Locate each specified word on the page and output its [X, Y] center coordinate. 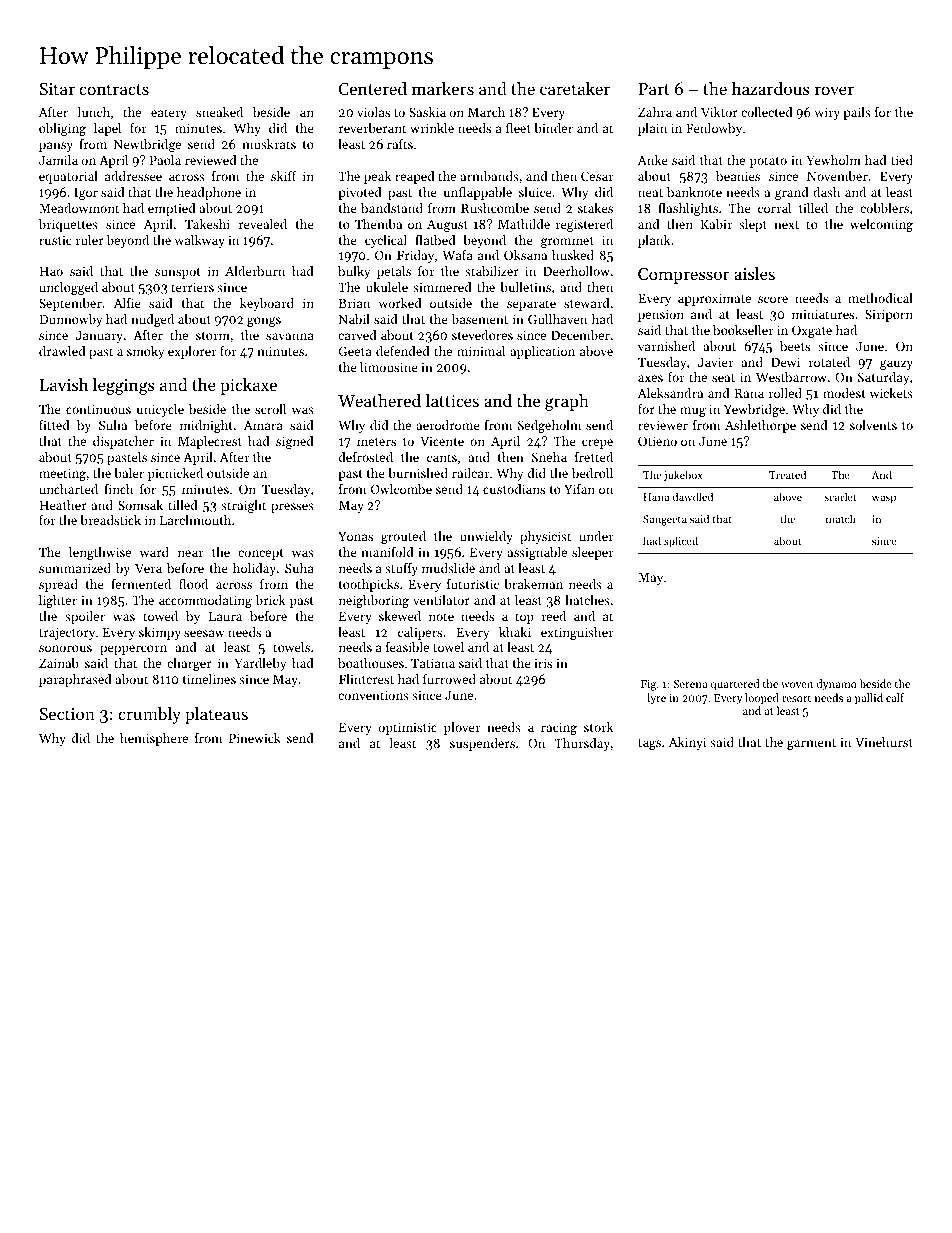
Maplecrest [210, 442]
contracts [114, 89]
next [786, 225]
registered [584, 225]
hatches [587, 600]
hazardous [771, 88]
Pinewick [255, 738]
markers [443, 88]
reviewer [663, 425]
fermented [141, 584]
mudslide [448, 568]
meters [376, 442]
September [70, 304]
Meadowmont [79, 208]
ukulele [387, 287]
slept [753, 225]
